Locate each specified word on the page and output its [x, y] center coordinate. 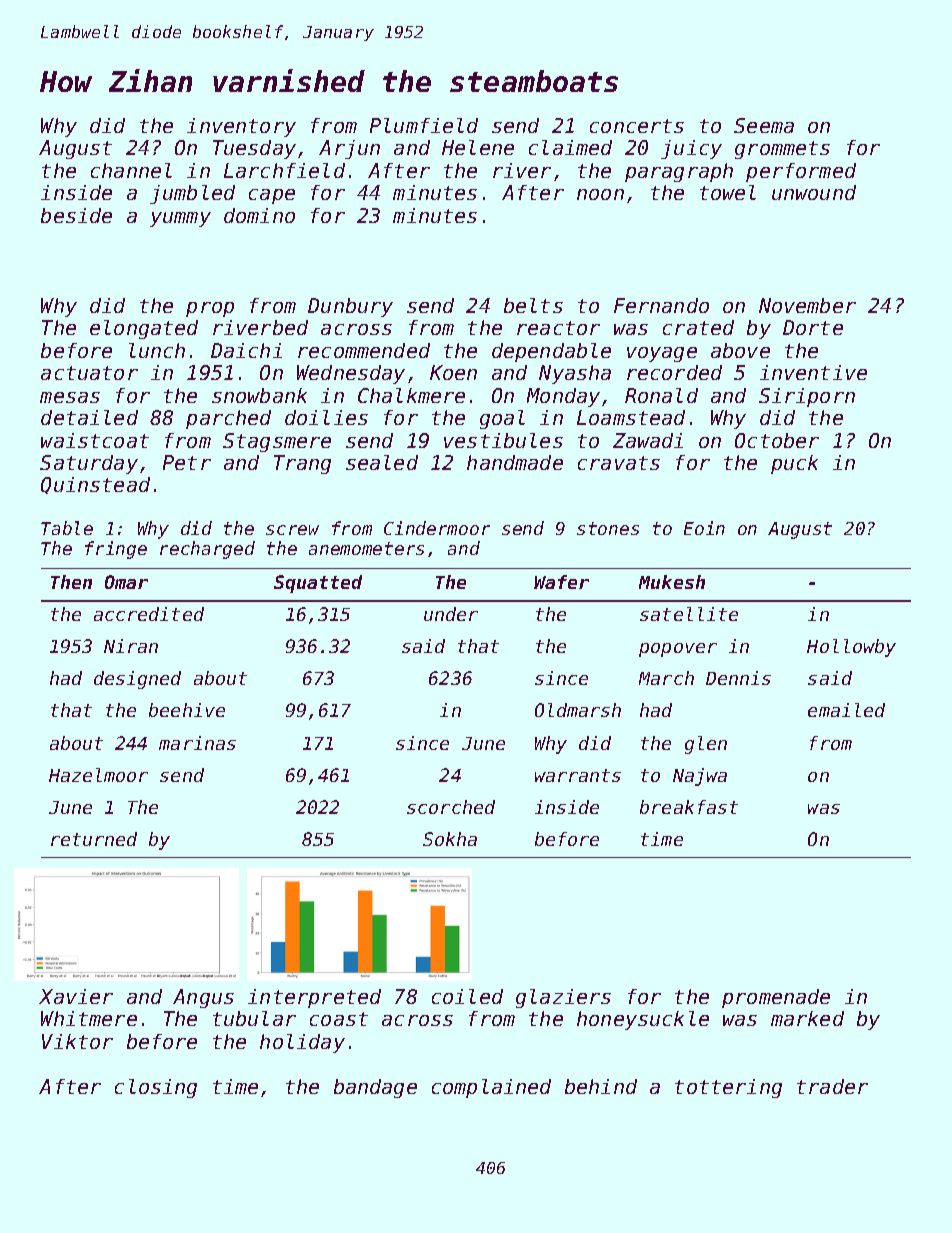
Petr [187, 462]
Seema [764, 125]
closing [156, 1088]
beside [76, 215]
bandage [375, 1088]
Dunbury [350, 307]
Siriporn [807, 397]
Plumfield [424, 125]
